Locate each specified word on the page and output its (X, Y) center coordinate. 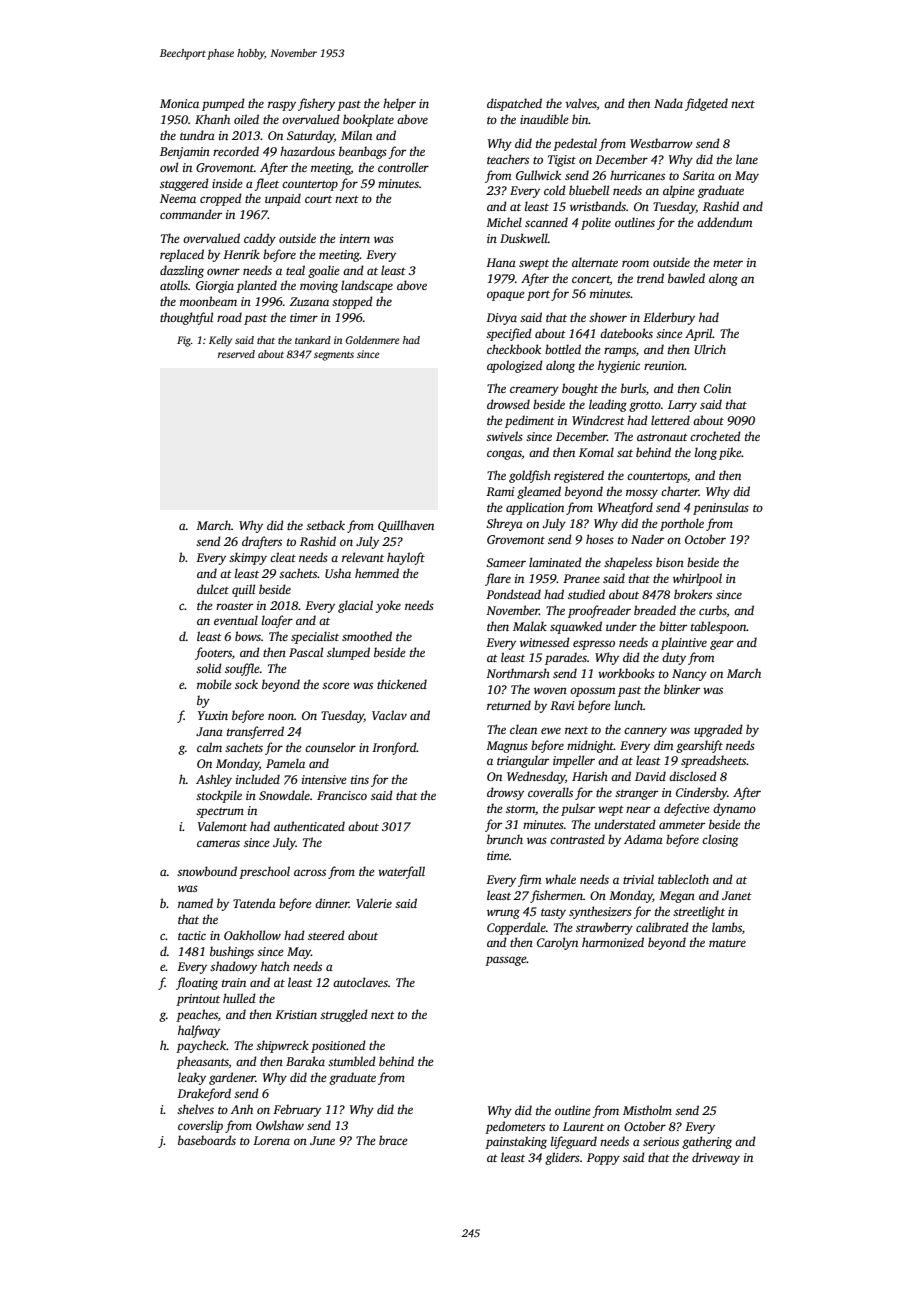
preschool (264, 872)
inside (227, 183)
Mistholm (647, 1110)
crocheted (715, 436)
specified (509, 334)
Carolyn (557, 943)
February (297, 1110)
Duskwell (524, 238)
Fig (184, 341)
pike (730, 453)
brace (393, 1140)
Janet (737, 895)
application (535, 508)
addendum (724, 222)
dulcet (213, 589)
